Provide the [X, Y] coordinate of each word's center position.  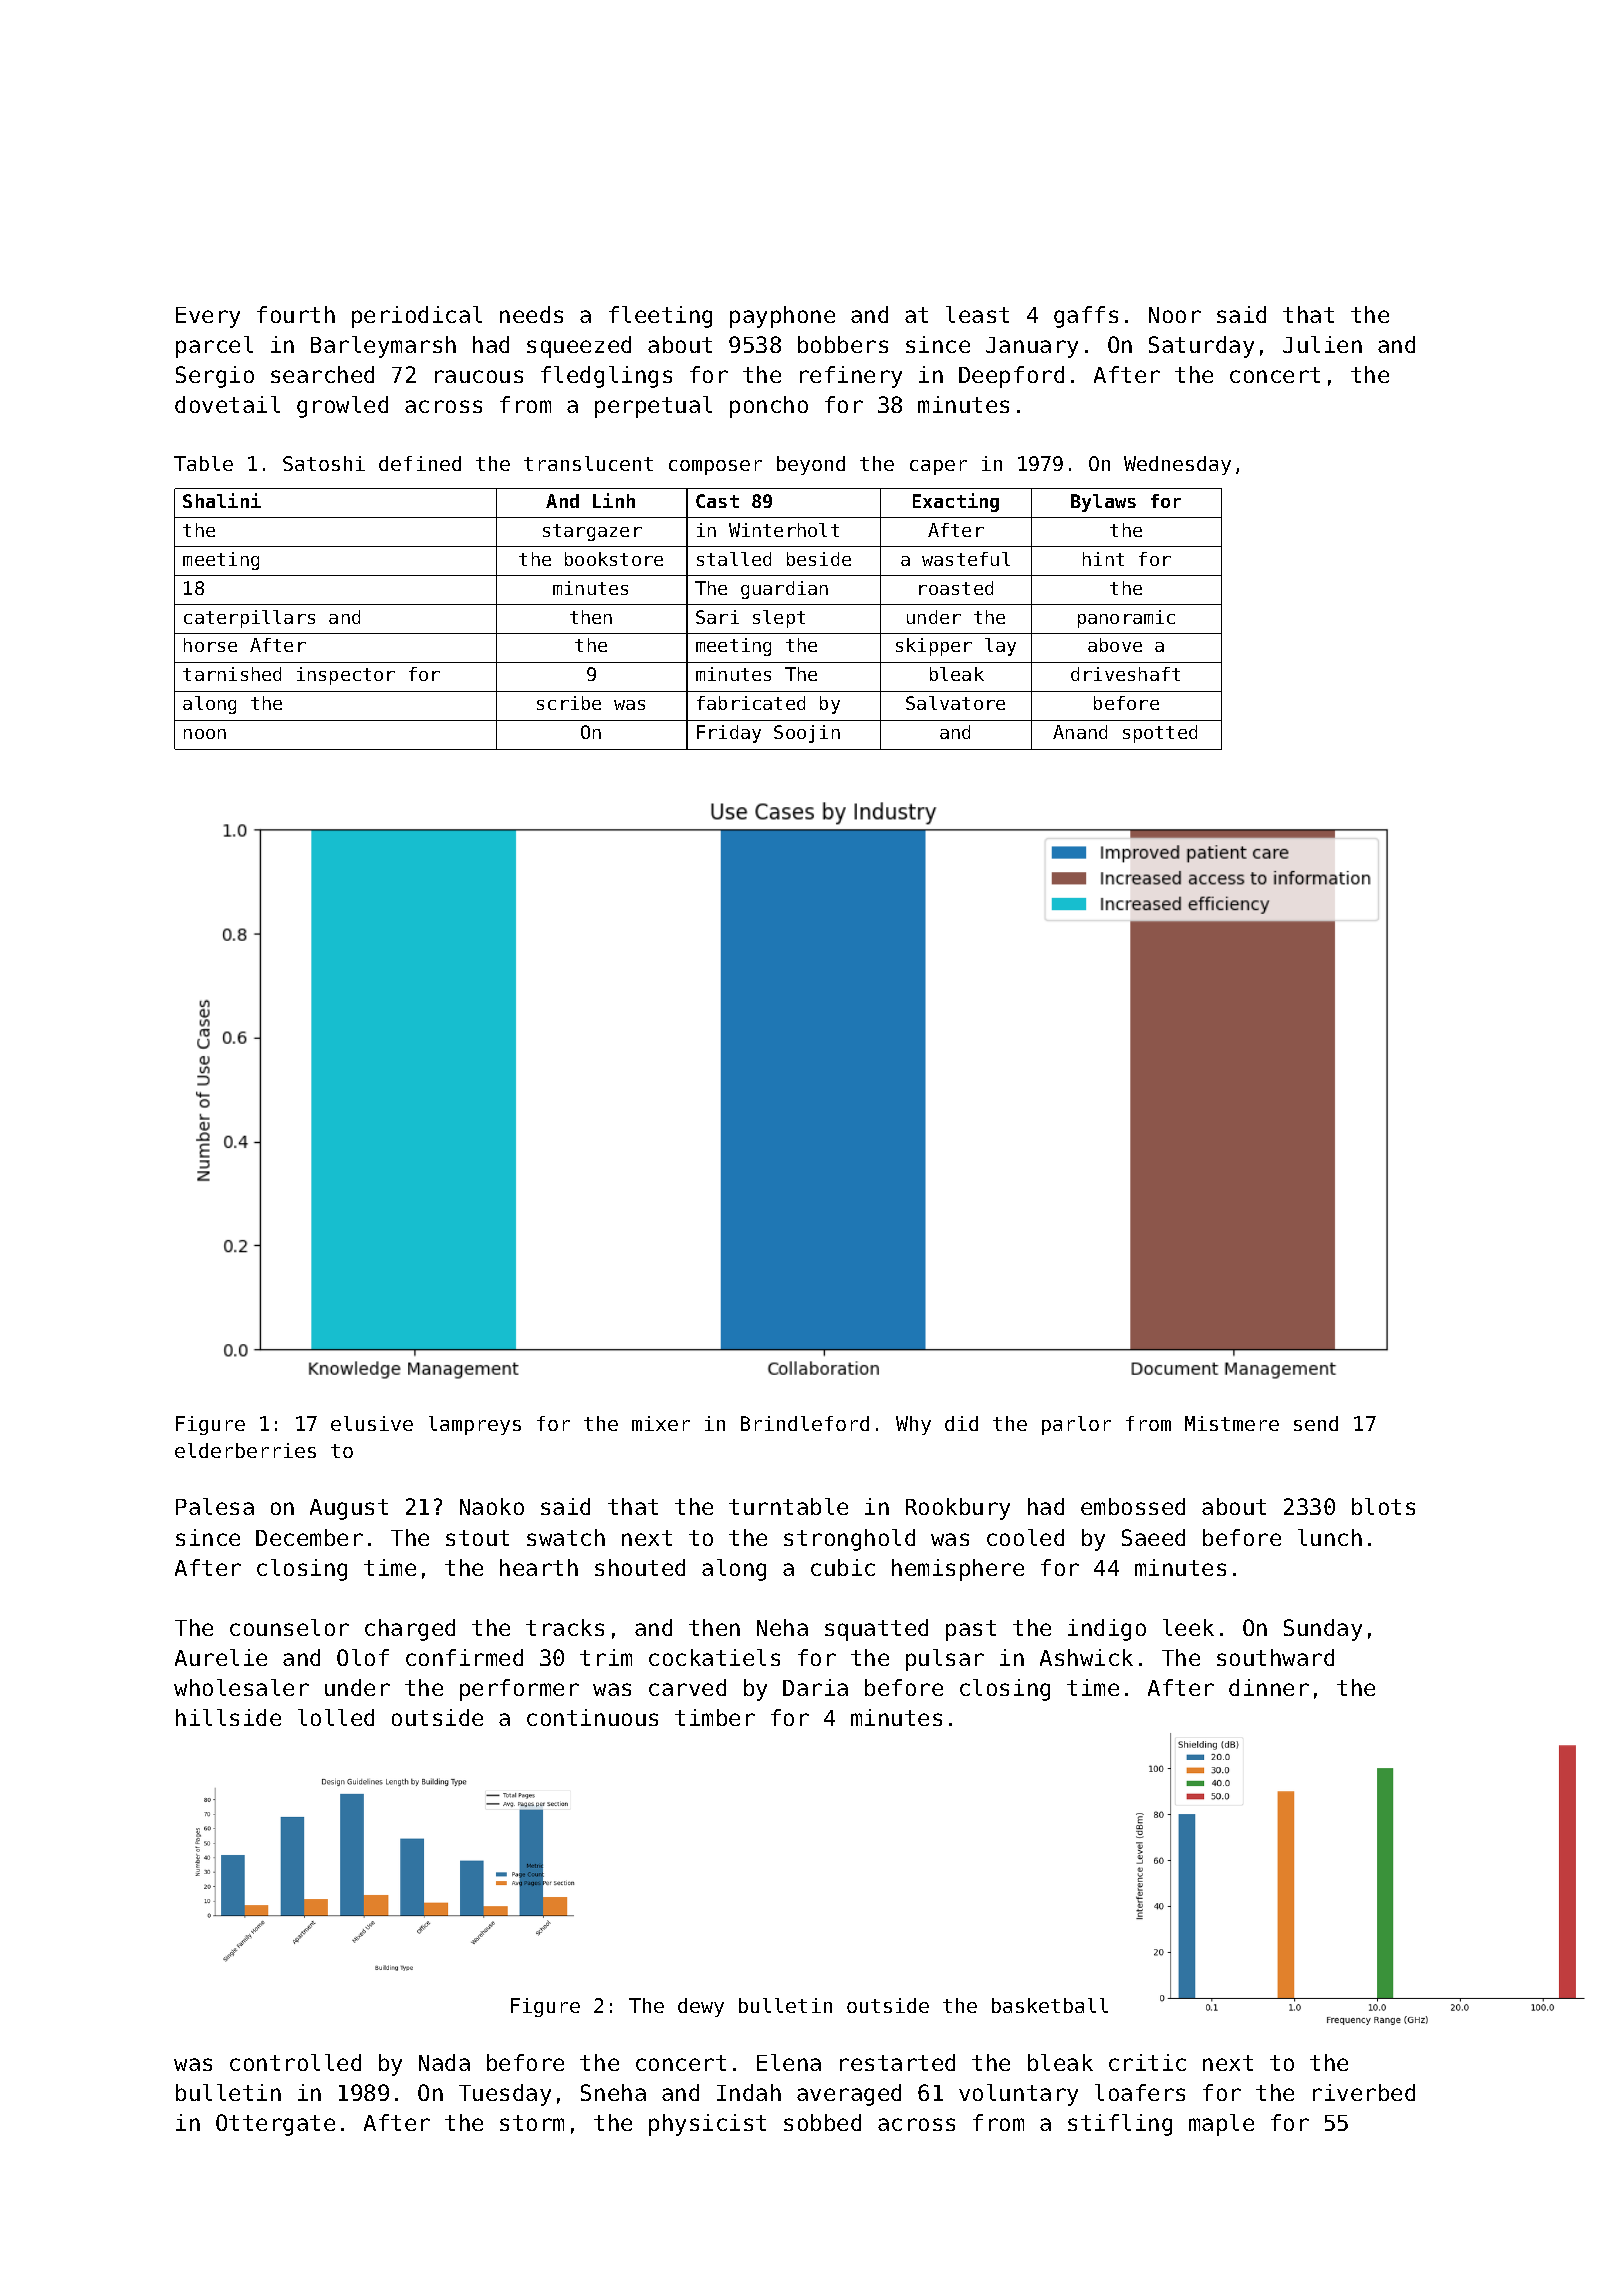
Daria [815, 1687]
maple [1221, 2125]
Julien [1322, 344]
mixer [661, 1423]
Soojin [807, 734]
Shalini [222, 500]
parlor [1076, 1425]
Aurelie [221, 1657]
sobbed [822, 2122]
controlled [295, 2062]
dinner [1269, 1687]
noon [205, 734]
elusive [372, 1423]
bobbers [843, 344]
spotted [1160, 734]
